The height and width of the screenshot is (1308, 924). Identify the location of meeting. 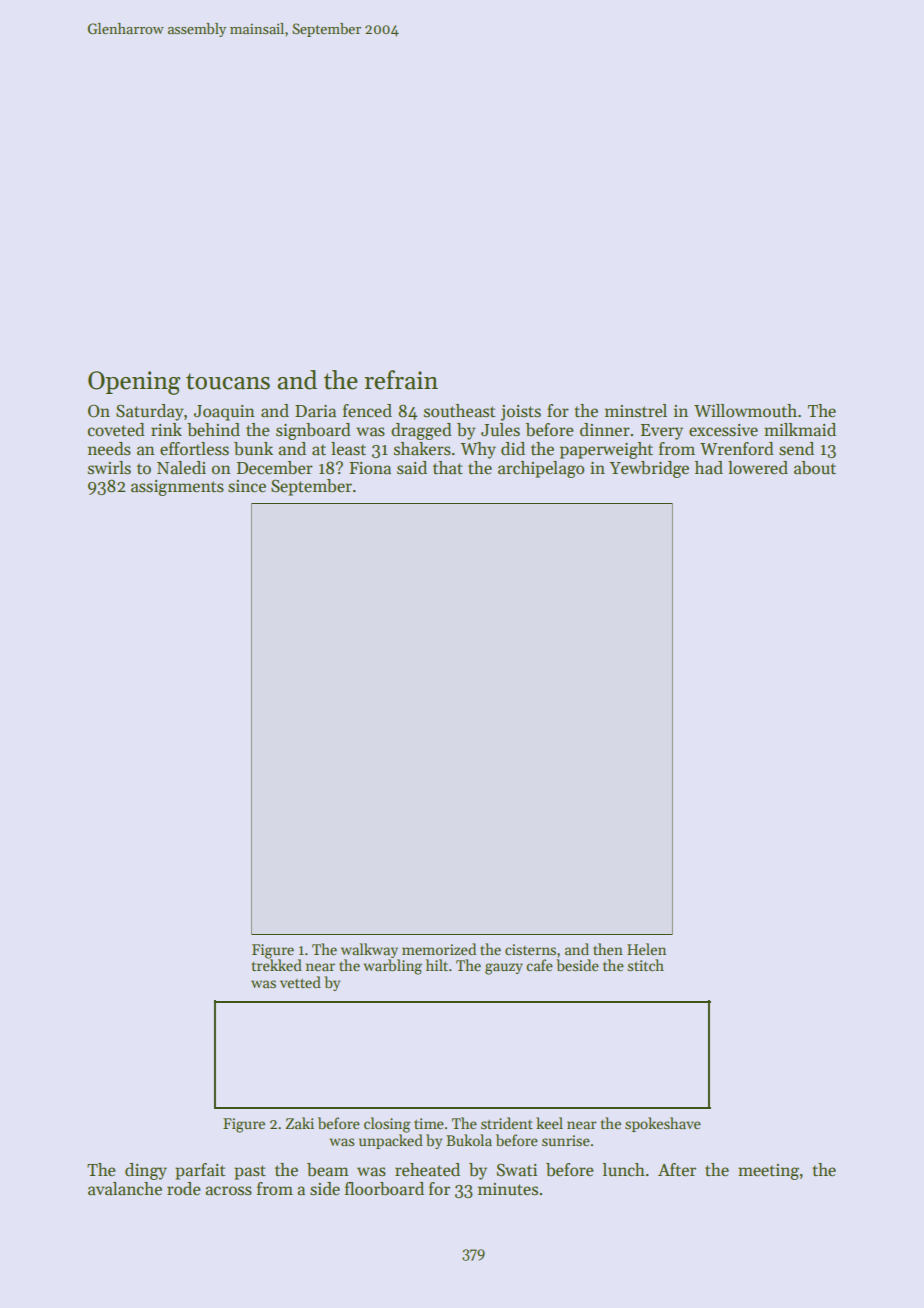
(768, 1172).
